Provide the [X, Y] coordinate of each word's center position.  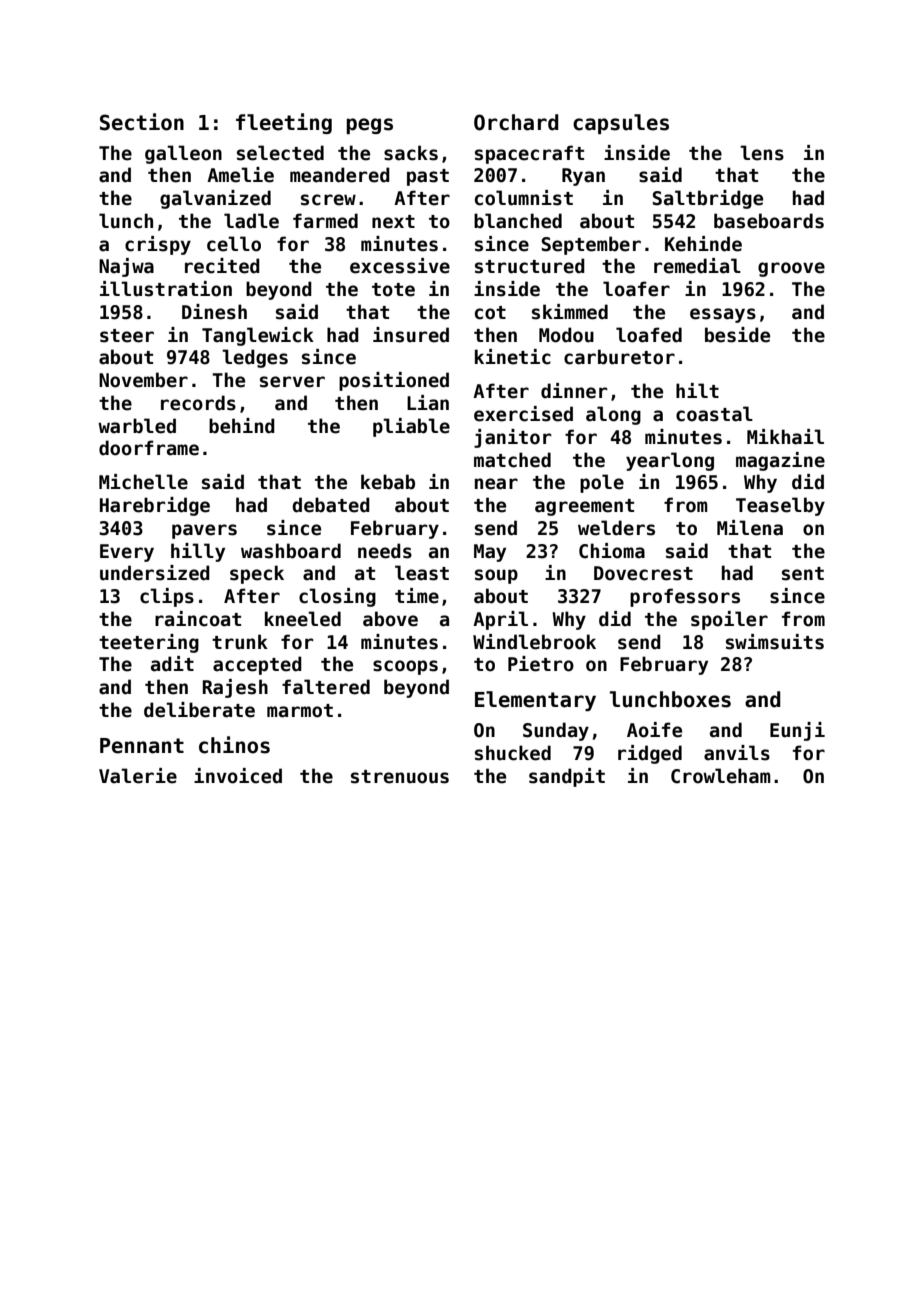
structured [530, 266]
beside [737, 335]
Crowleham [721, 776]
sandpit [567, 777]
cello [234, 244]
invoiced [238, 776]
